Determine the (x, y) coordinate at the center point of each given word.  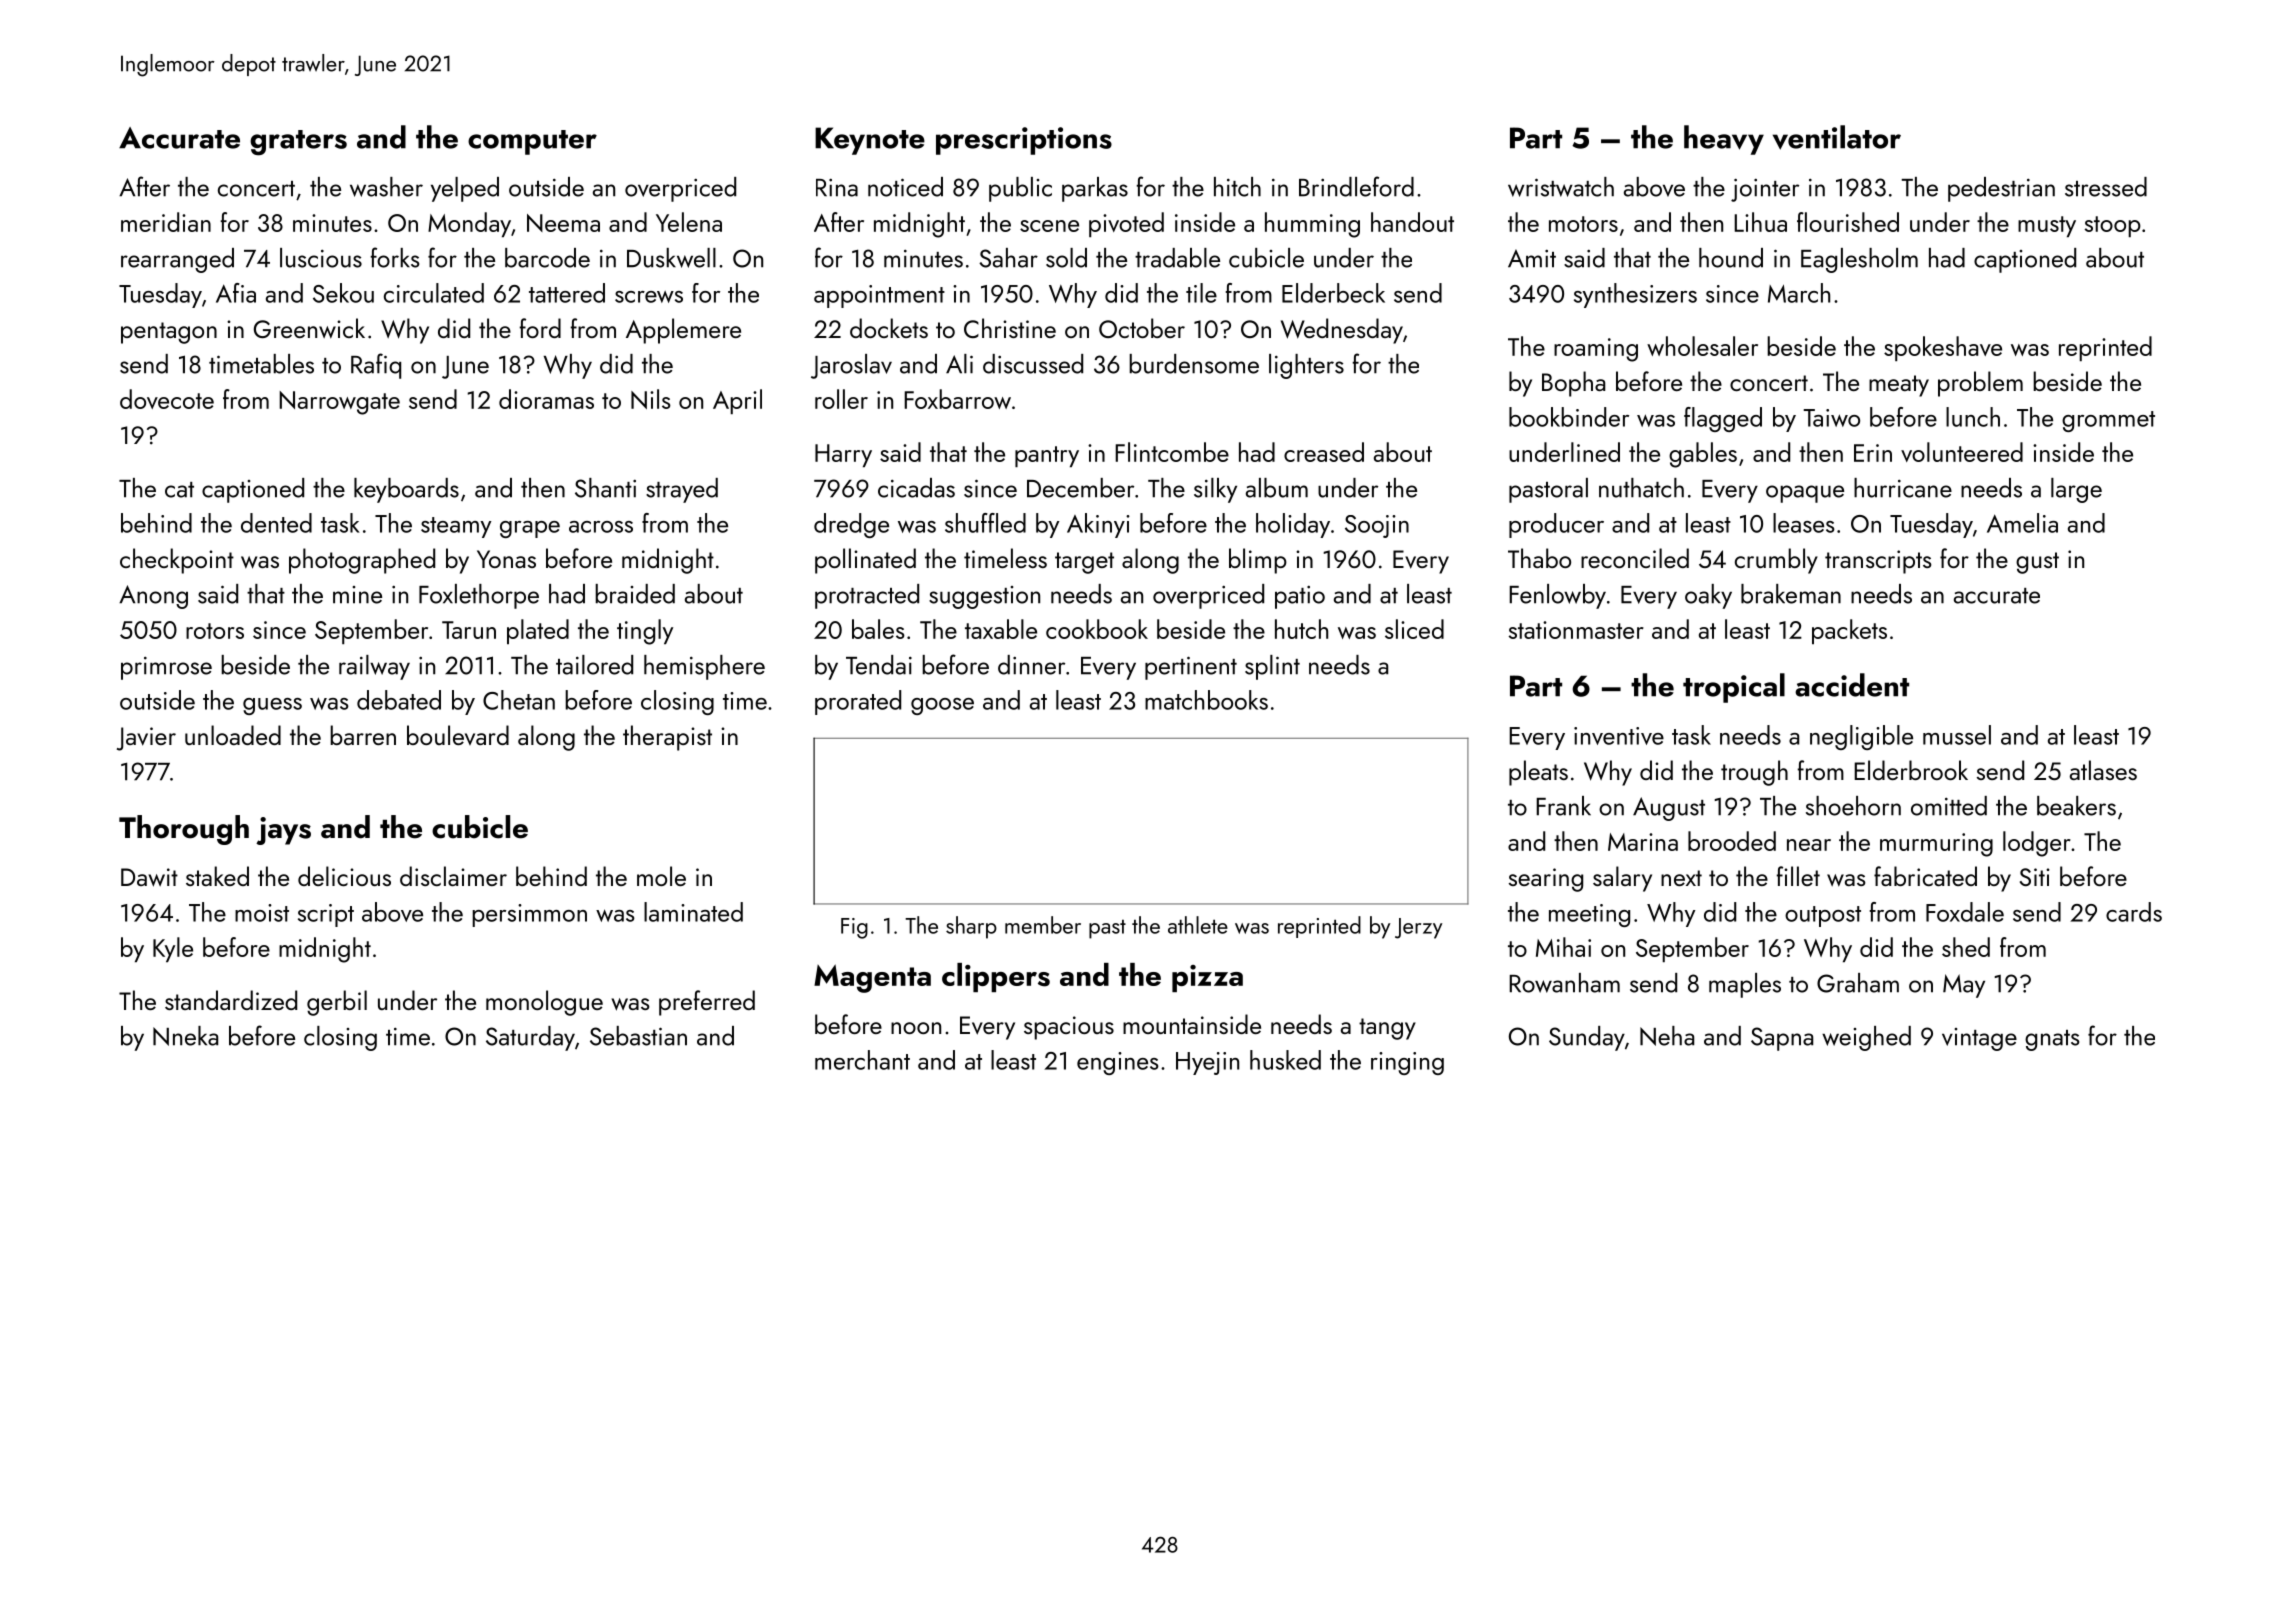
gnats (2052, 1040)
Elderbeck (1333, 293)
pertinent (1191, 668)
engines (1118, 1063)
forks (394, 257)
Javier (146, 739)
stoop (2112, 226)
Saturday (530, 1038)
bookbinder (1569, 417)
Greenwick (309, 328)
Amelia (2022, 523)
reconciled (1635, 558)
